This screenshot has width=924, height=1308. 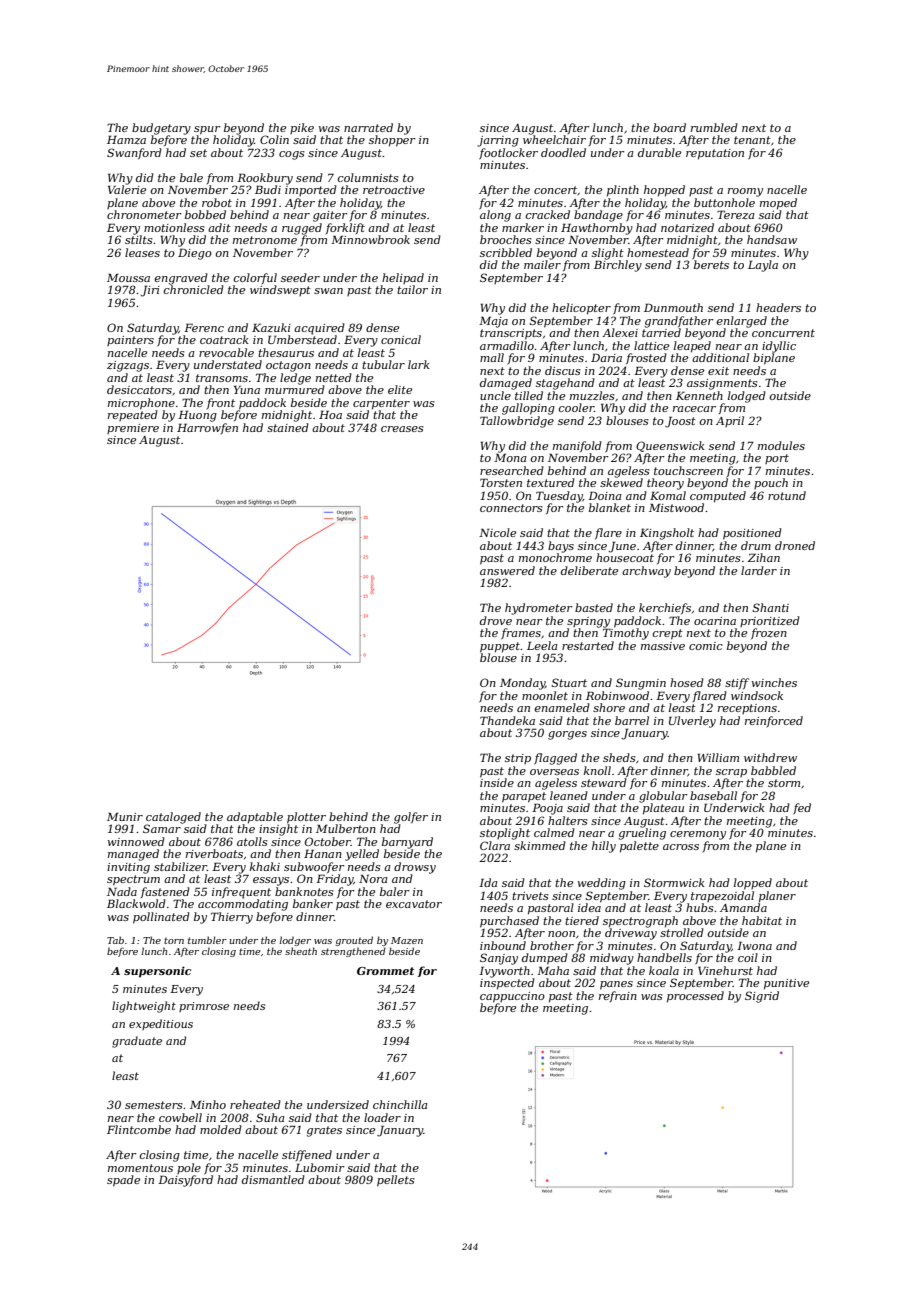 What do you see at coordinates (771, 607) in the screenshot?
I see `Shanti` at bounding box center [771, 607].
